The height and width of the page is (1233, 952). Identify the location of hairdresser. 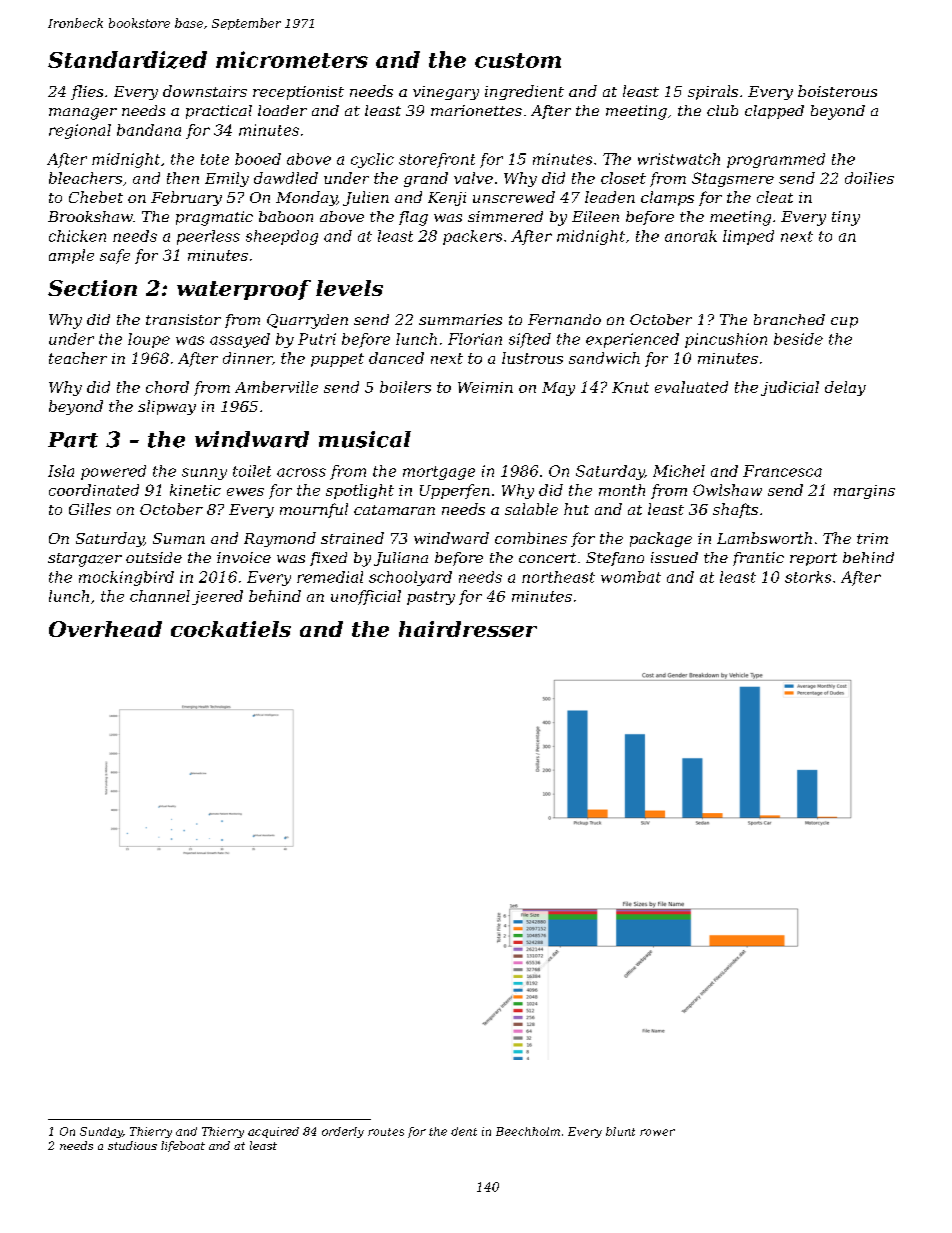
(468, 629).
